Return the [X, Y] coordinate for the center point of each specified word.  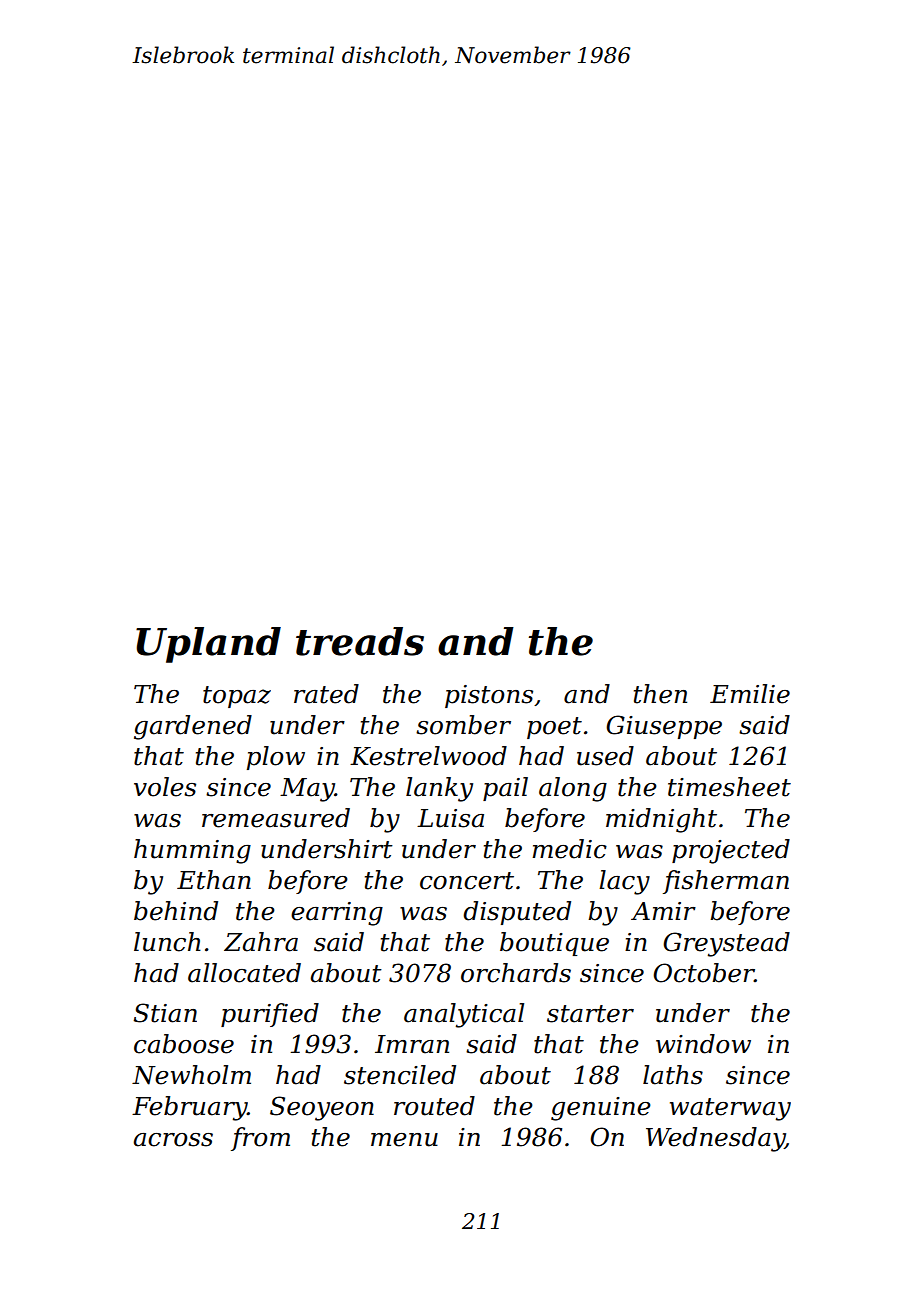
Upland [208, 645]
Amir [663, 911]
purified [270, 1015]
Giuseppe [664, 727]
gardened [193, 727]
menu [404, 1140]
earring [337, 914]
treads [360, 641]
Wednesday [715, 1139]
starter [590, 1014]
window [703, 1044]
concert [467, 881]
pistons [489, 696]
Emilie [750, 694]
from [260, 1139]
